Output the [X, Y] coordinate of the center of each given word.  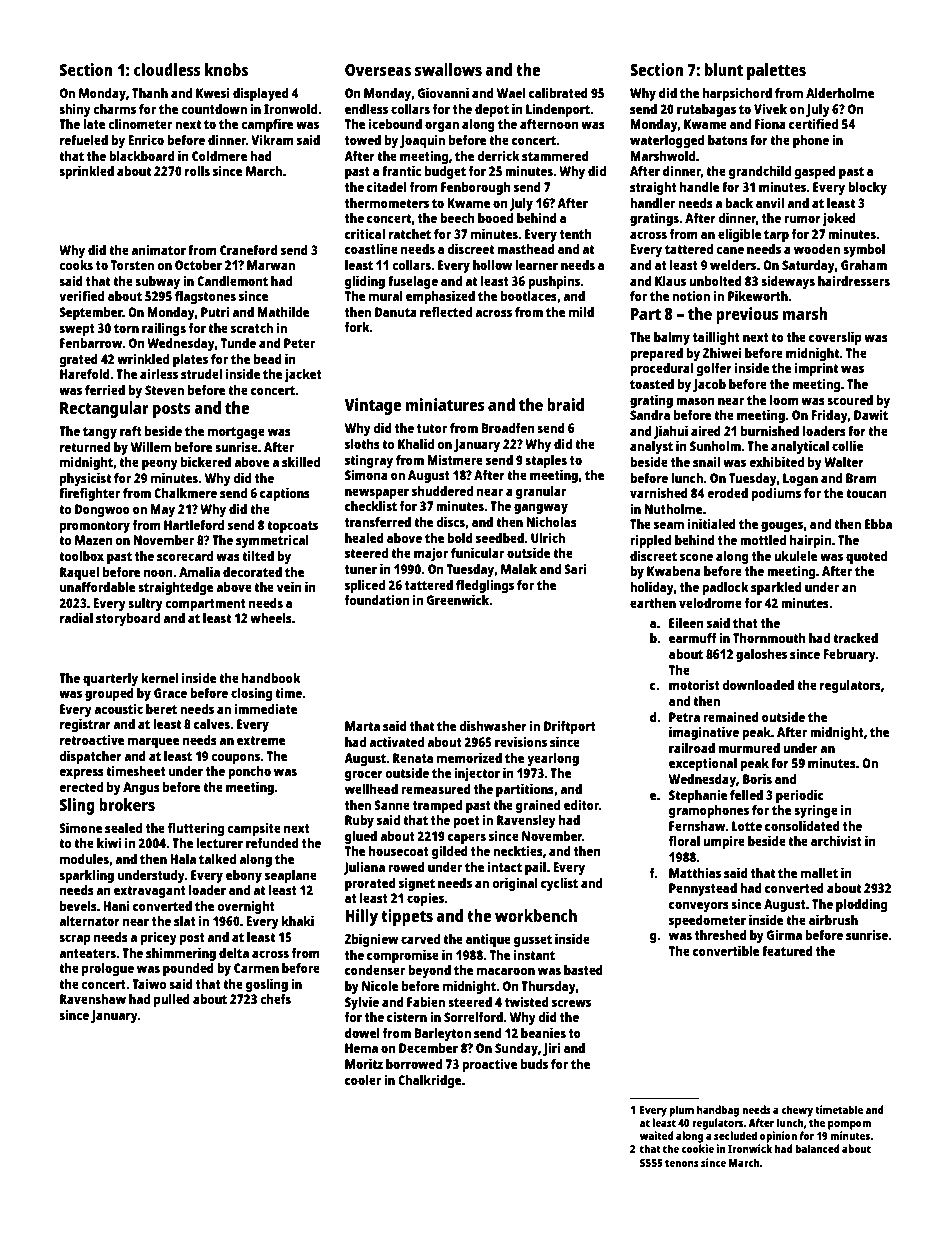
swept [77, 330]
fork [357, 327]
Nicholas [552, 521]
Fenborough [476, 188]
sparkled [776, 588]
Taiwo [149, 983]
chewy [797, 1111]
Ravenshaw [93, 999]
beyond [429, 971]
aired [706, 430]
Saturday [808, 266]
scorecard [185, 556]
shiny [75, 110]
